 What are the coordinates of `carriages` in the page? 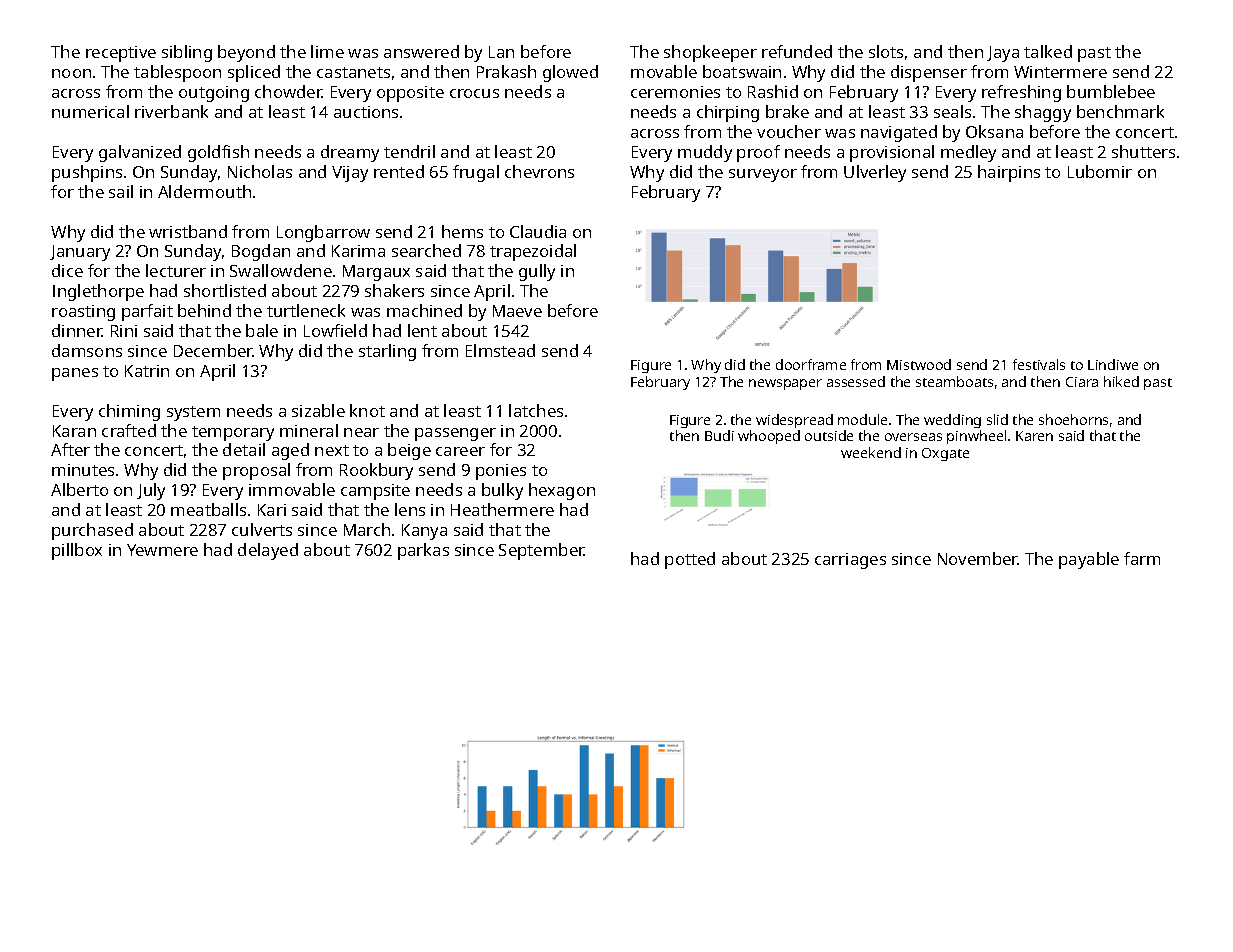 It's located at (850, 561).
